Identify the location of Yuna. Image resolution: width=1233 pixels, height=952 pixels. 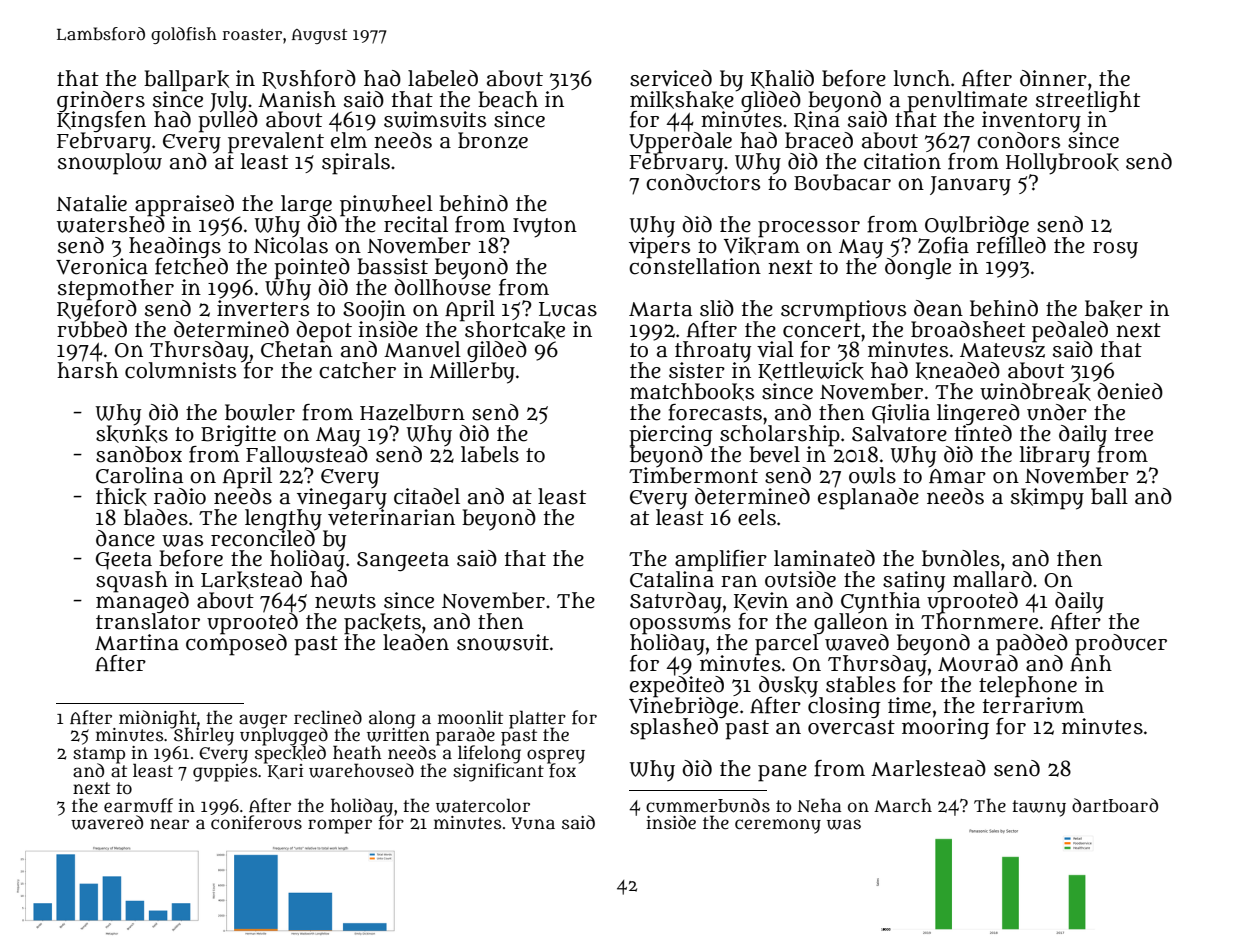
(533, 823).
